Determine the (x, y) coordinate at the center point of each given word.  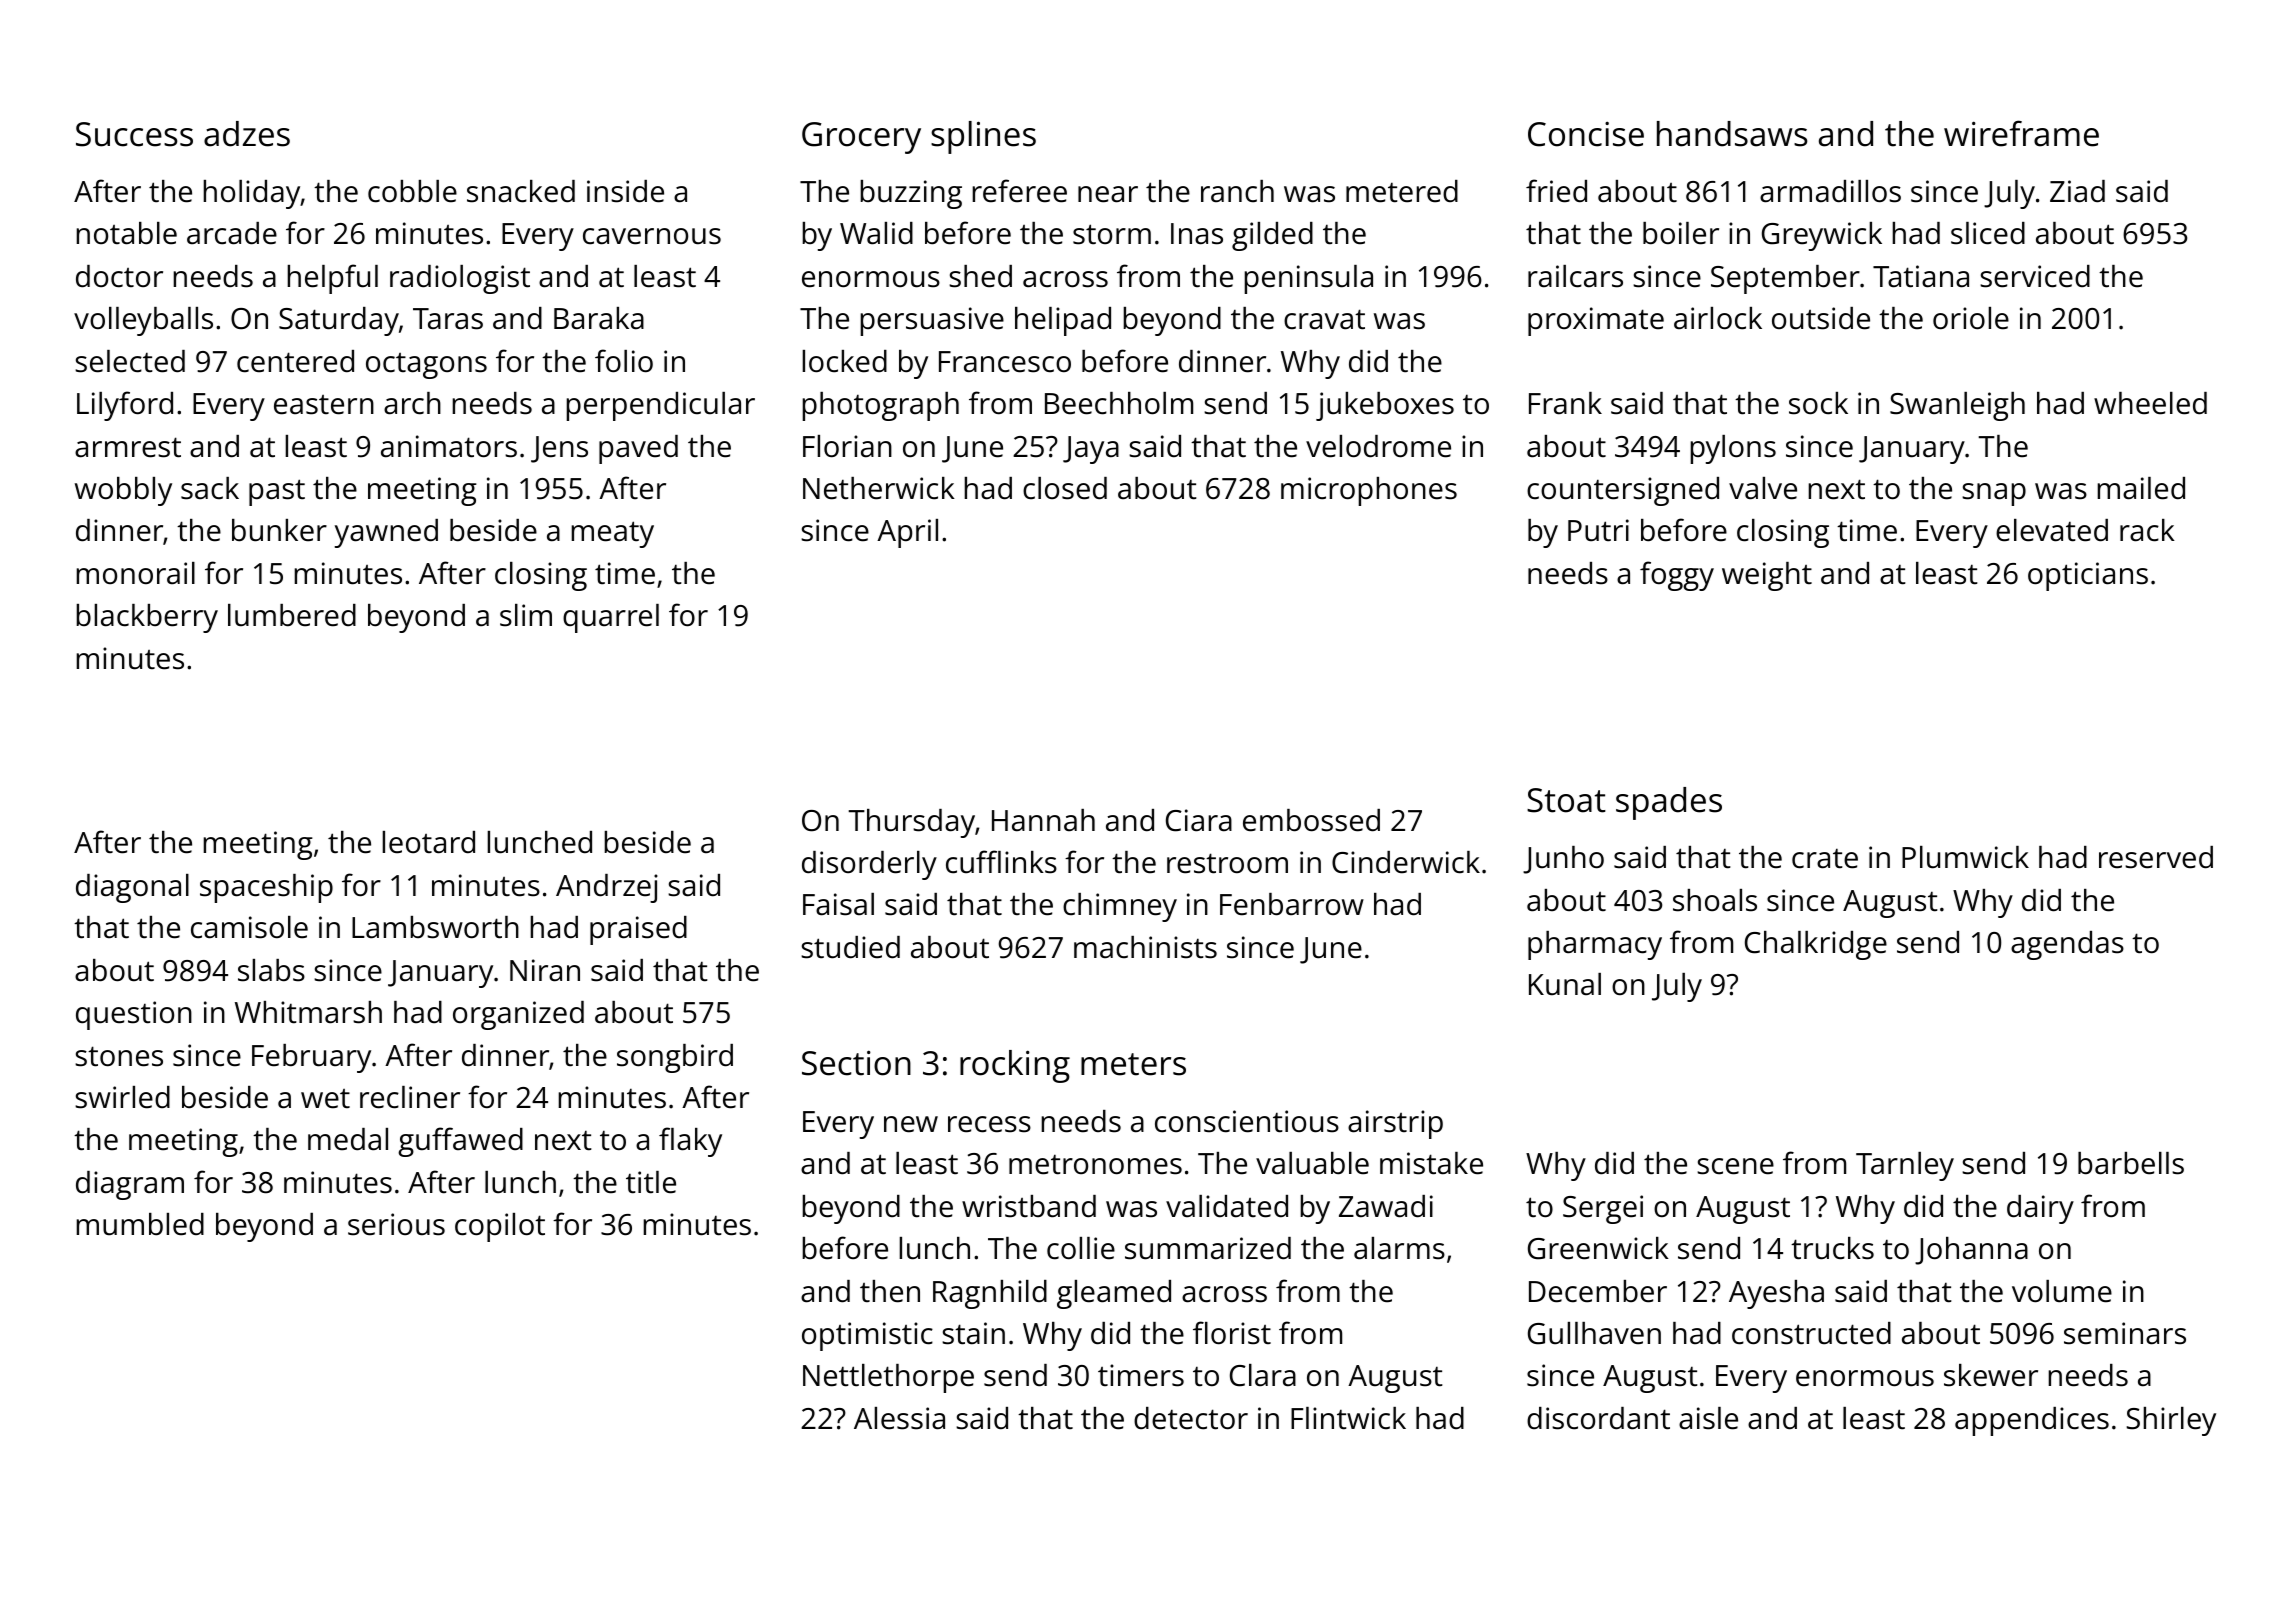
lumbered (292, 615)
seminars (2125, 1333)
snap (1994, 494)
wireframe (2021, 133)
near (1108, 194)
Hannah (1043, 820)
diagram (130, 1185)
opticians (2088, 576)
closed (1065, 488)
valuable (1312, 1163)
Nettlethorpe (888, 1378)
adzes (247, 134)
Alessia (899, 1418)
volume (2062, 1291)
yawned (386, 533)
